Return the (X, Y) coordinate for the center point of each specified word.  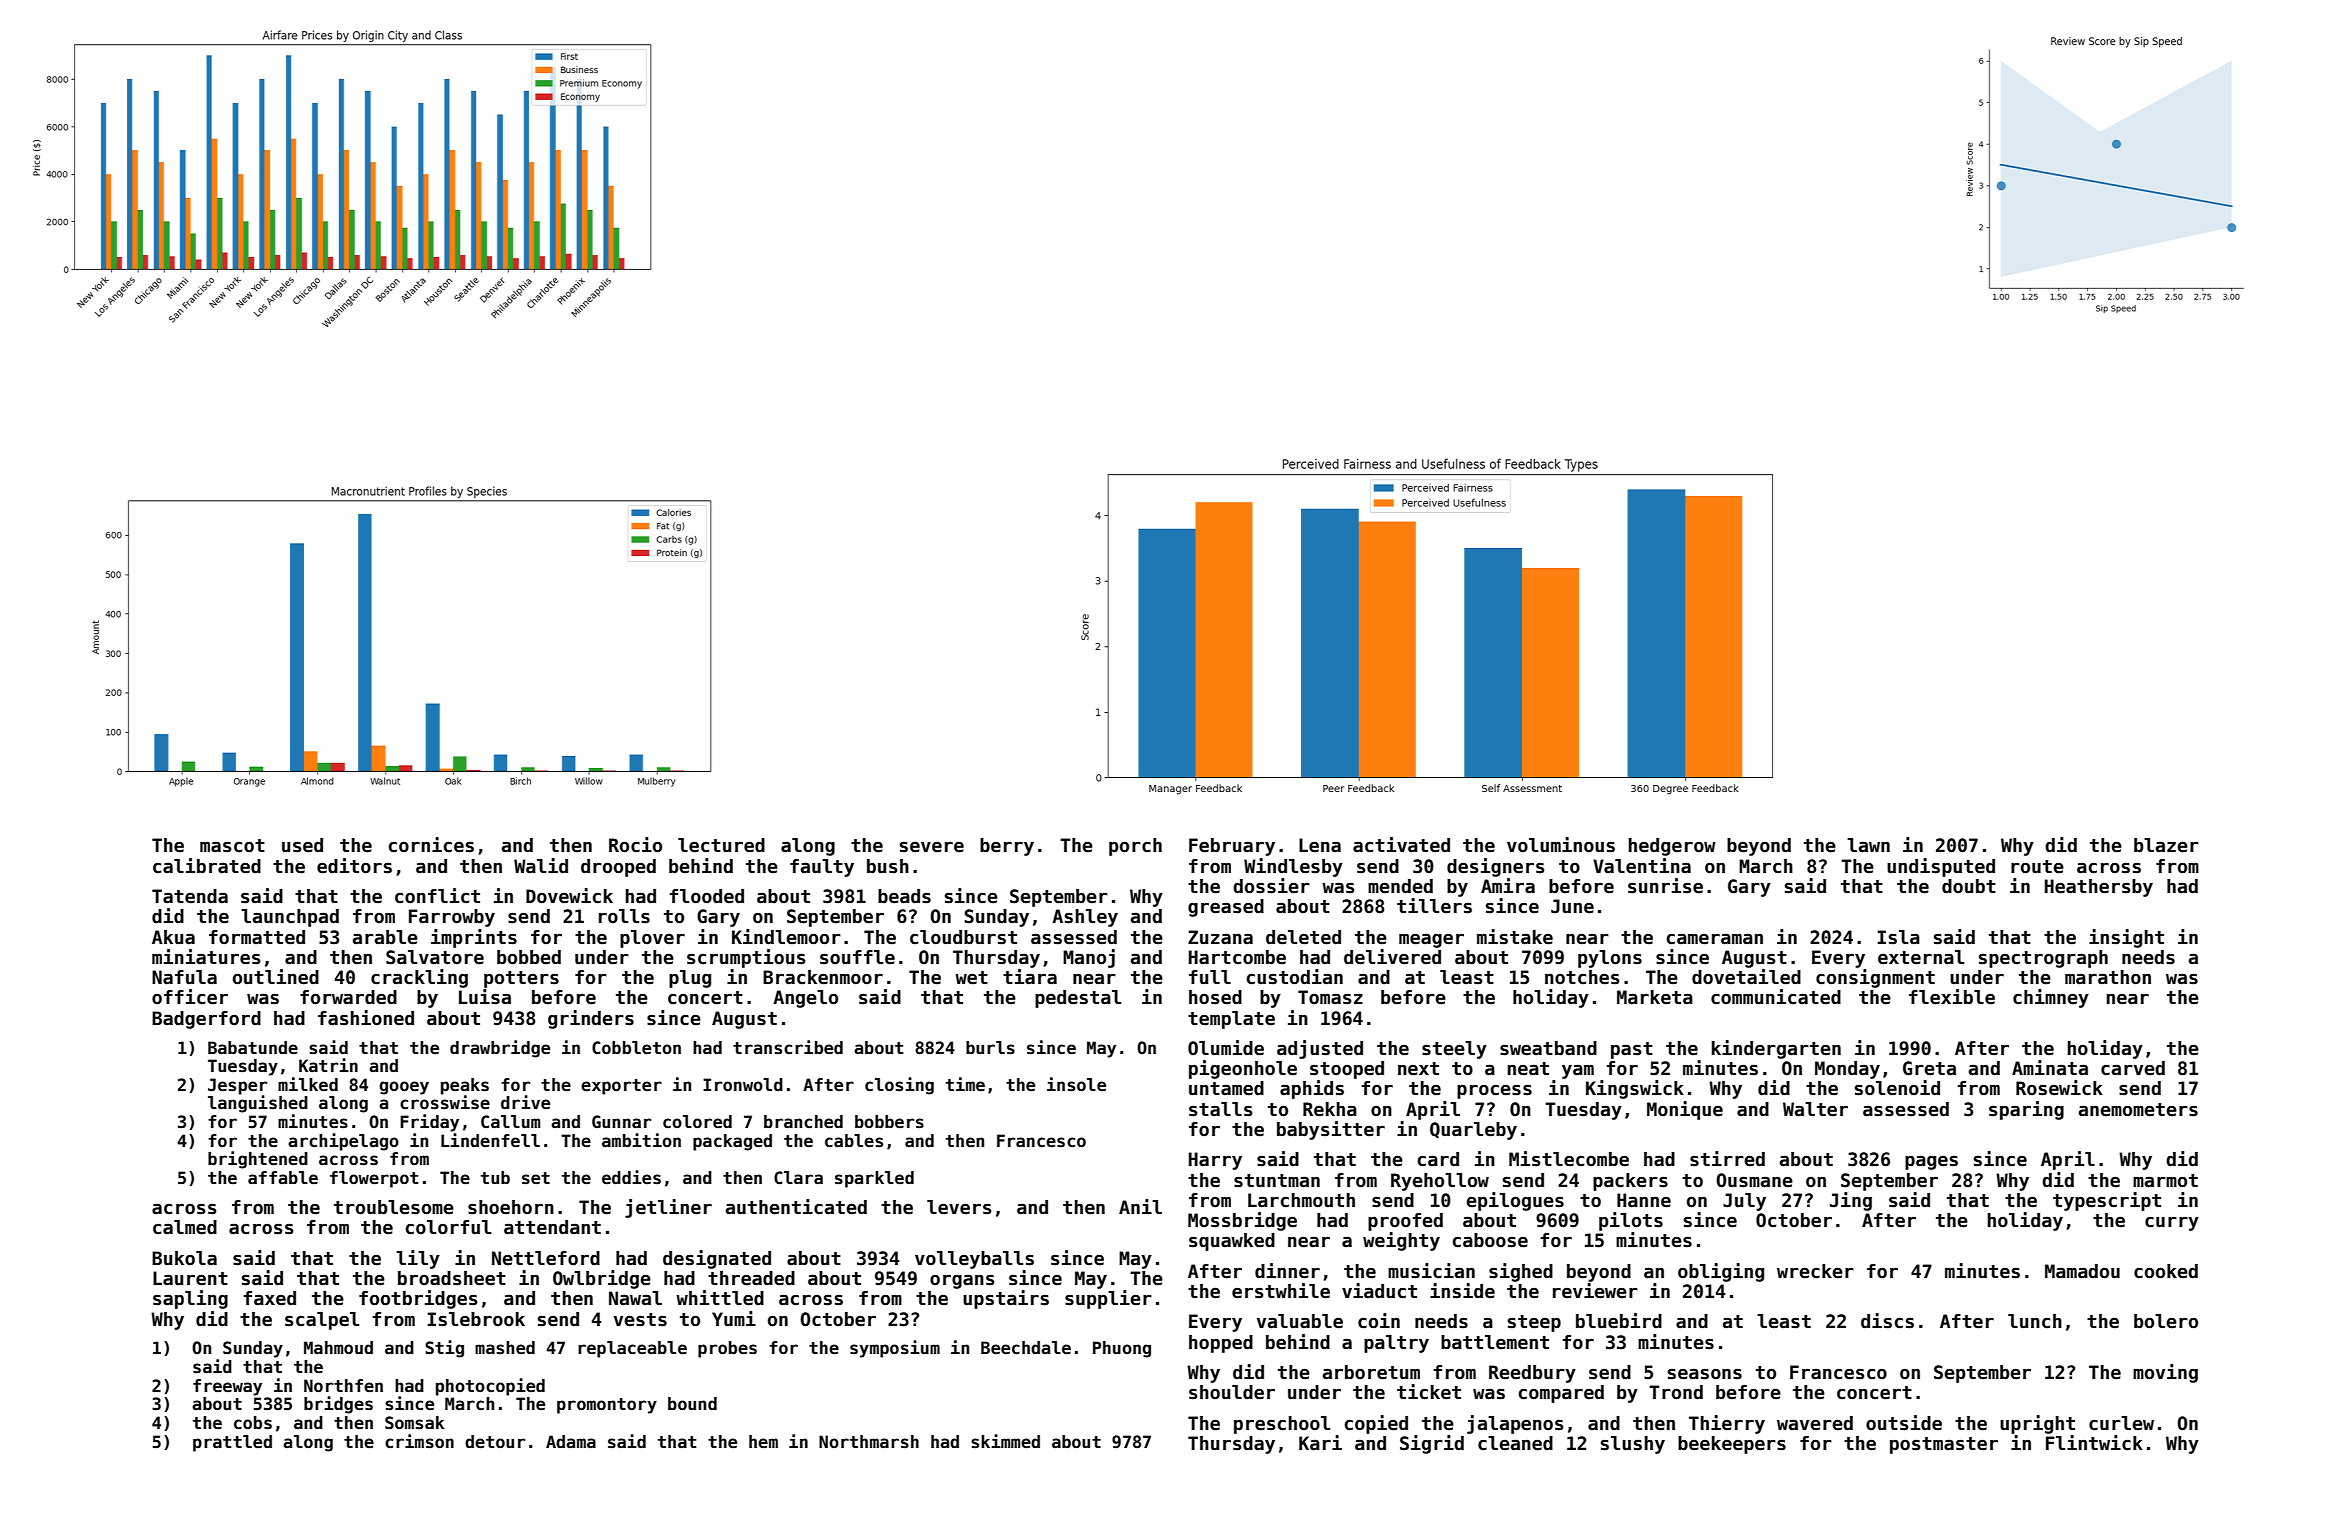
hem (763, 1442)
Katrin (328, 1065)
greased (1226, 908)
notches (1582, 977)
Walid (541, 866)
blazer (2166, 845)
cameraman (1715, 939)
